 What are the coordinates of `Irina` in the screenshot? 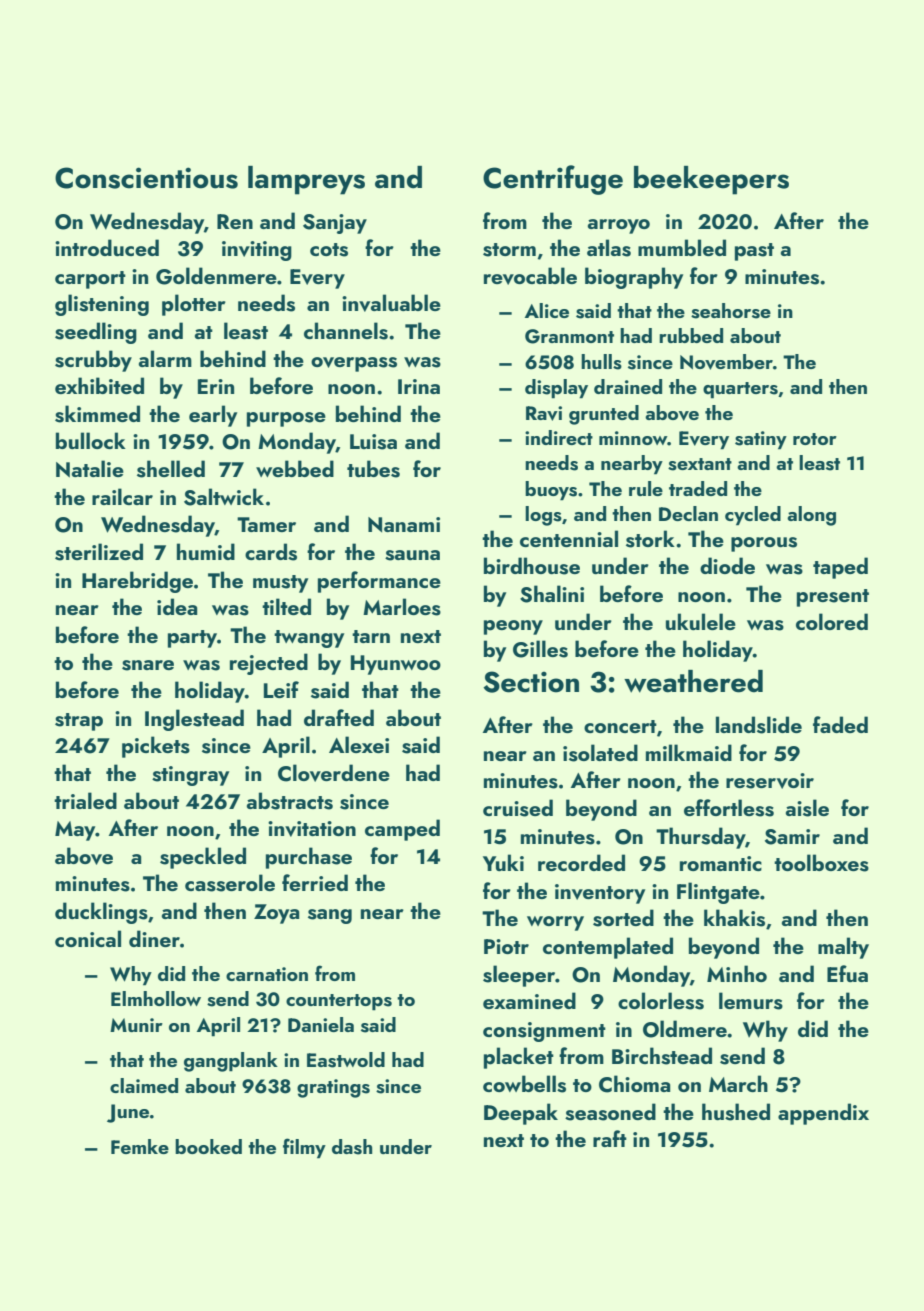 It's located at (419, 386).
